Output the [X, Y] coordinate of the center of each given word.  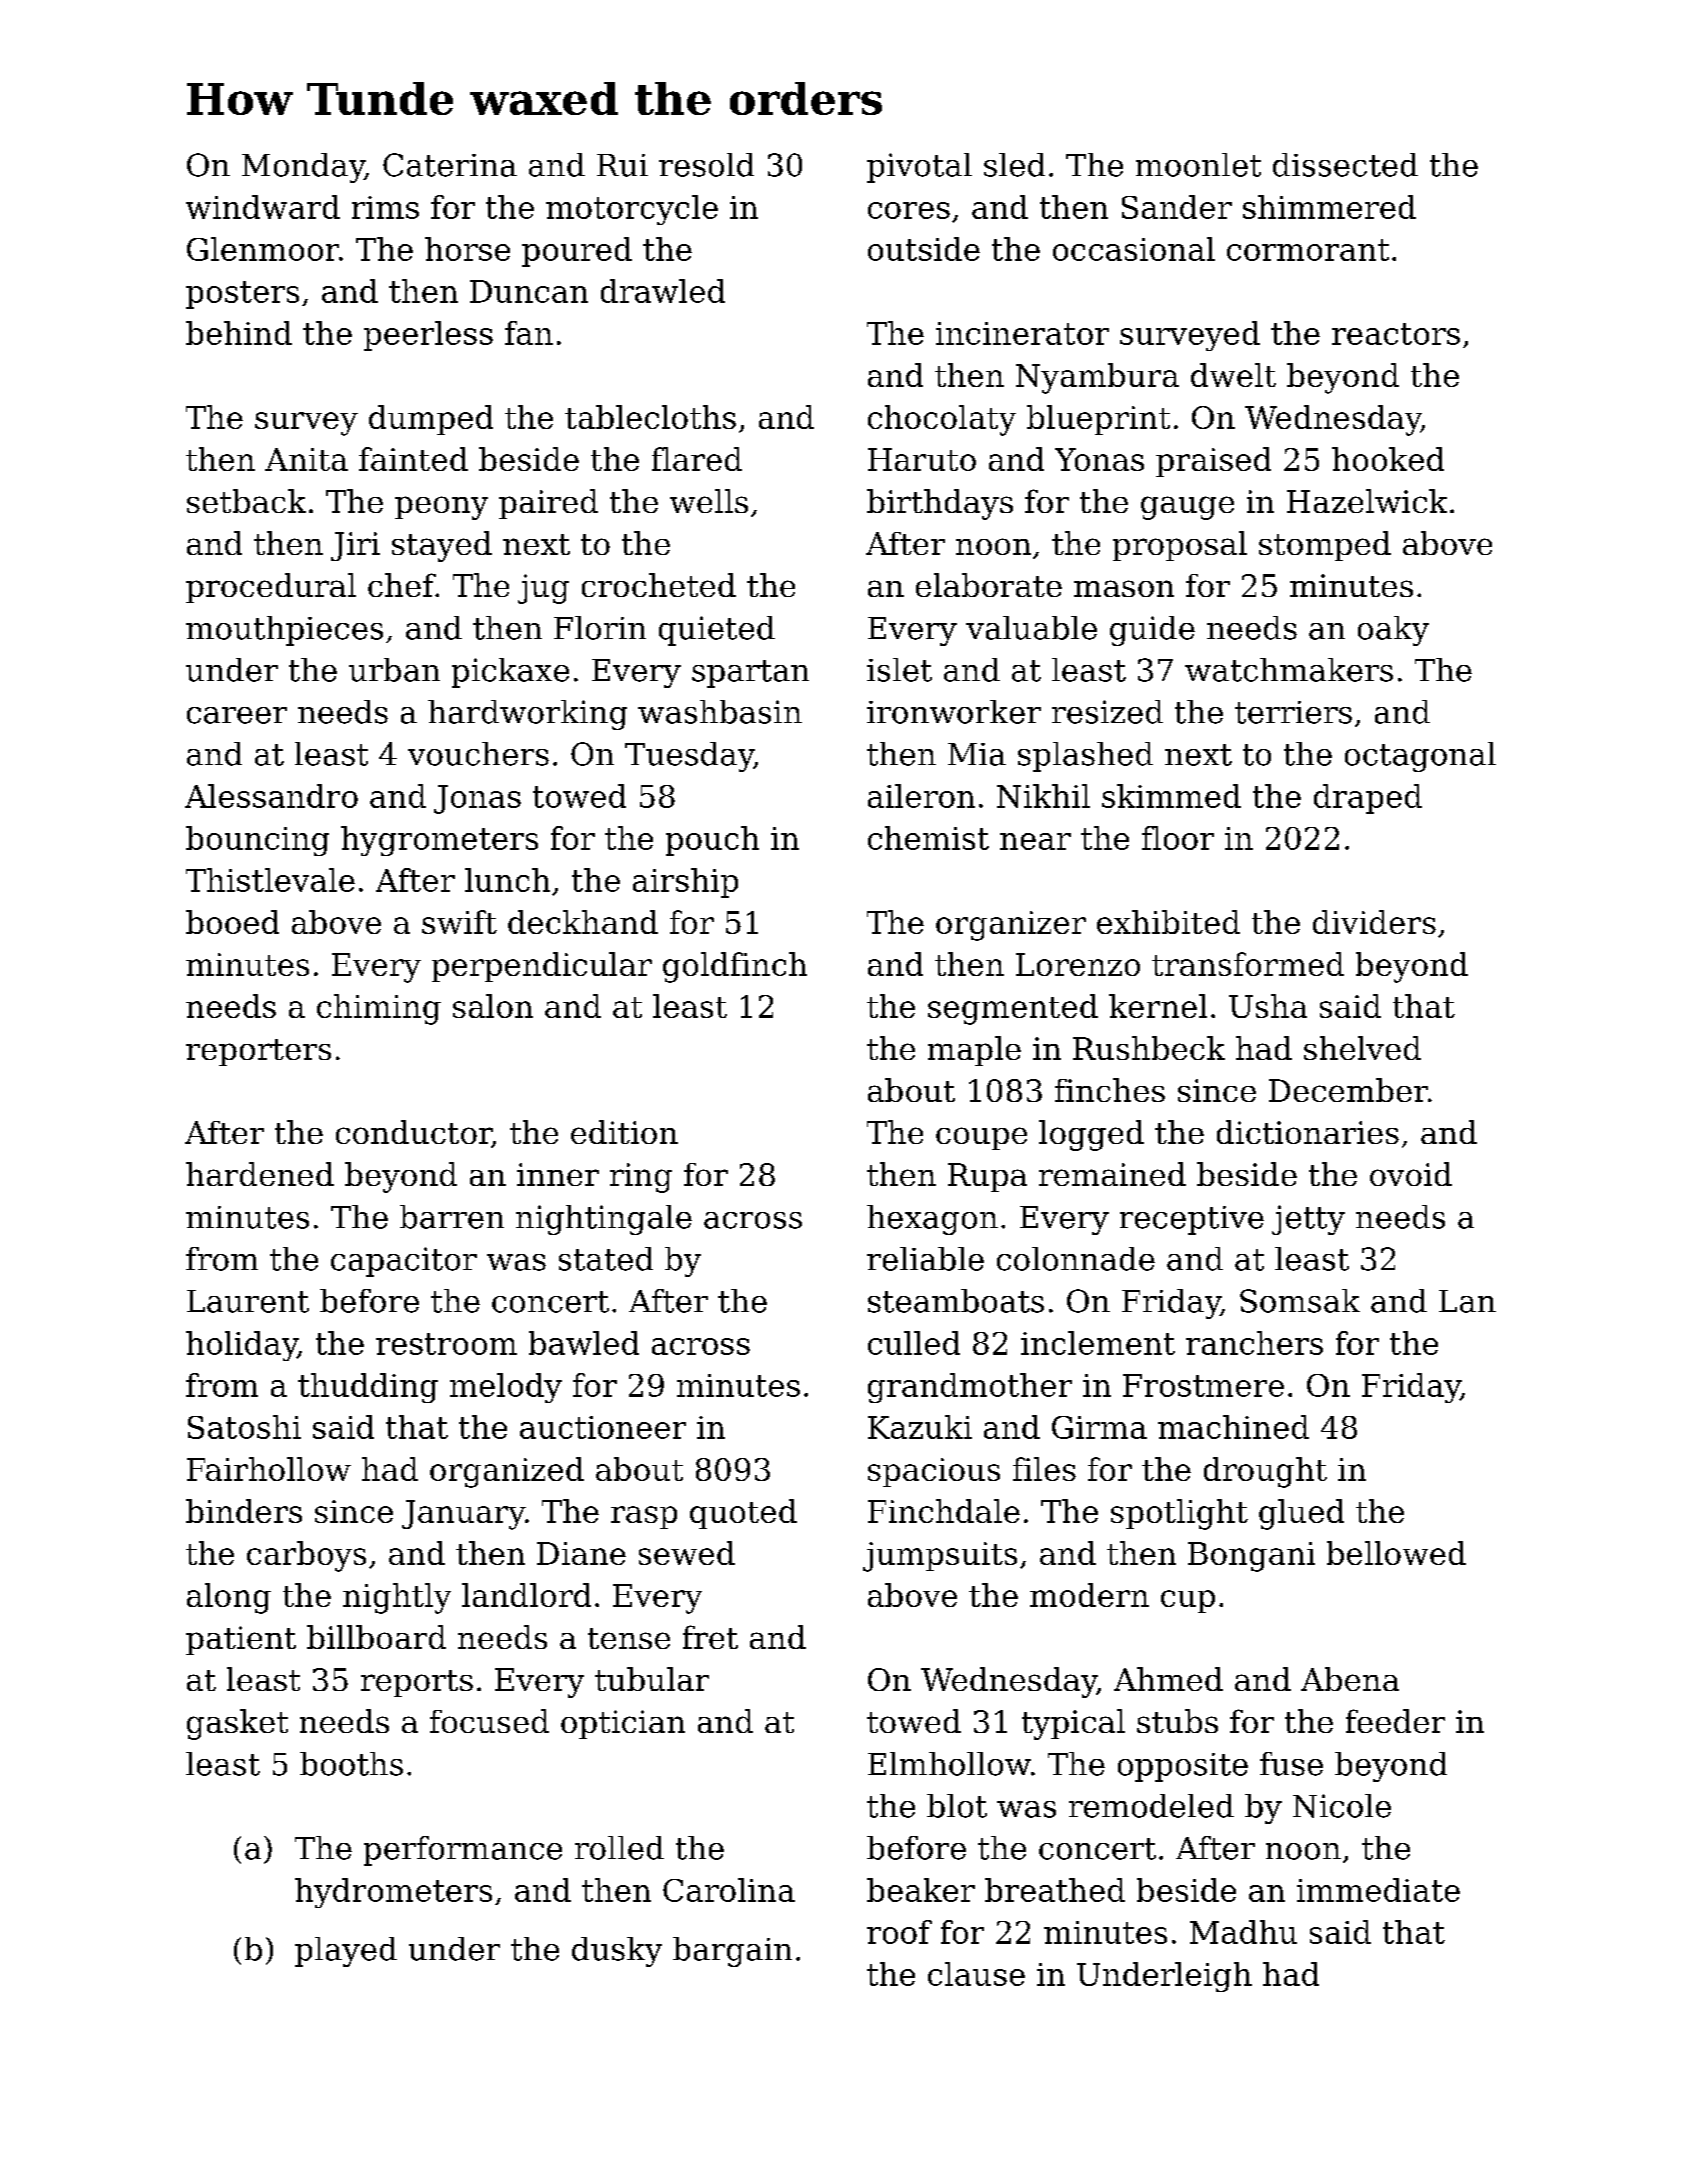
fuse [1291, 1764]
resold [706, 165]
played [346, 1952]
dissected [1345, 165]
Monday [303, 168]
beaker [921, 1890]
